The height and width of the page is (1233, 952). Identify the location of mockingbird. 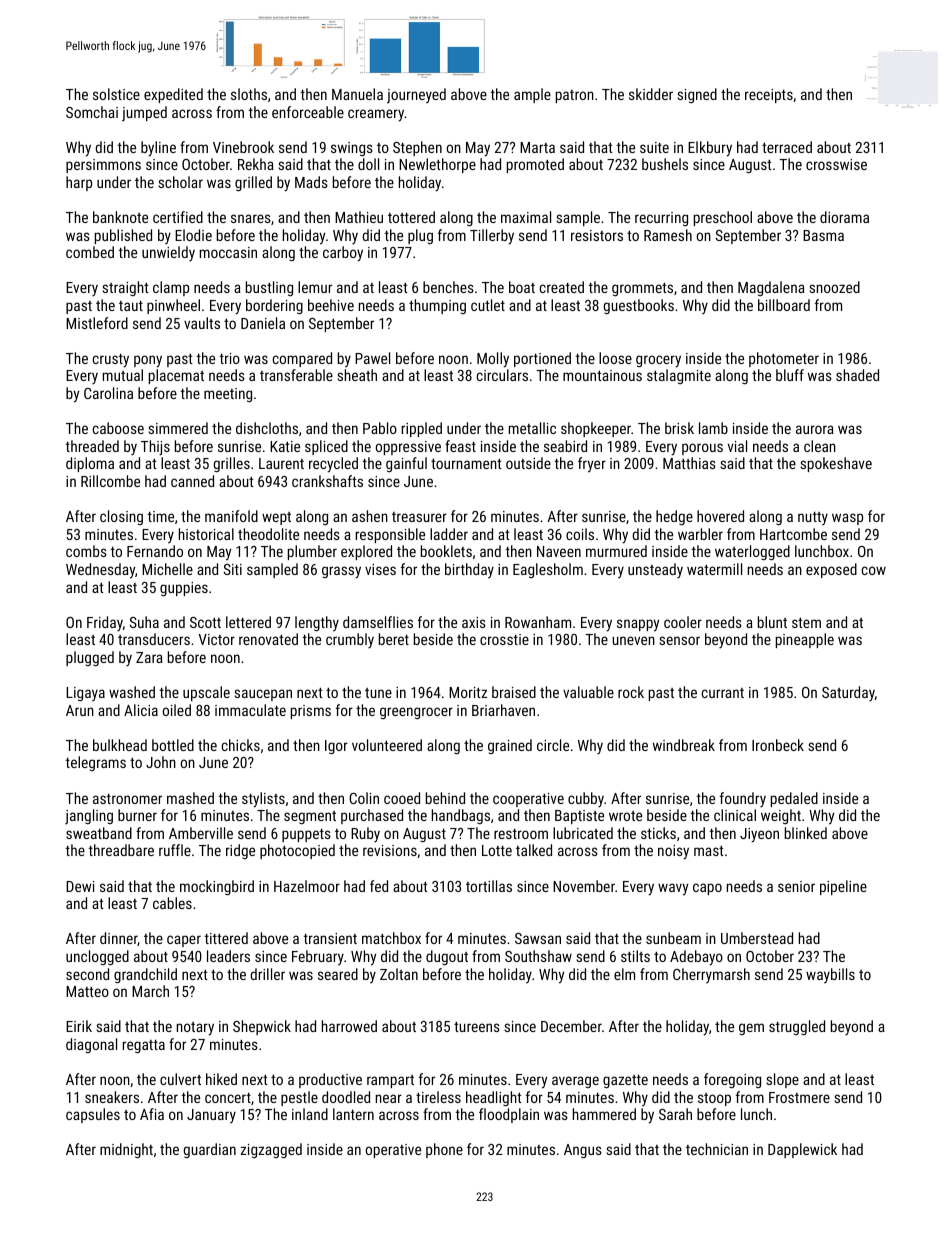
(217, 887).
